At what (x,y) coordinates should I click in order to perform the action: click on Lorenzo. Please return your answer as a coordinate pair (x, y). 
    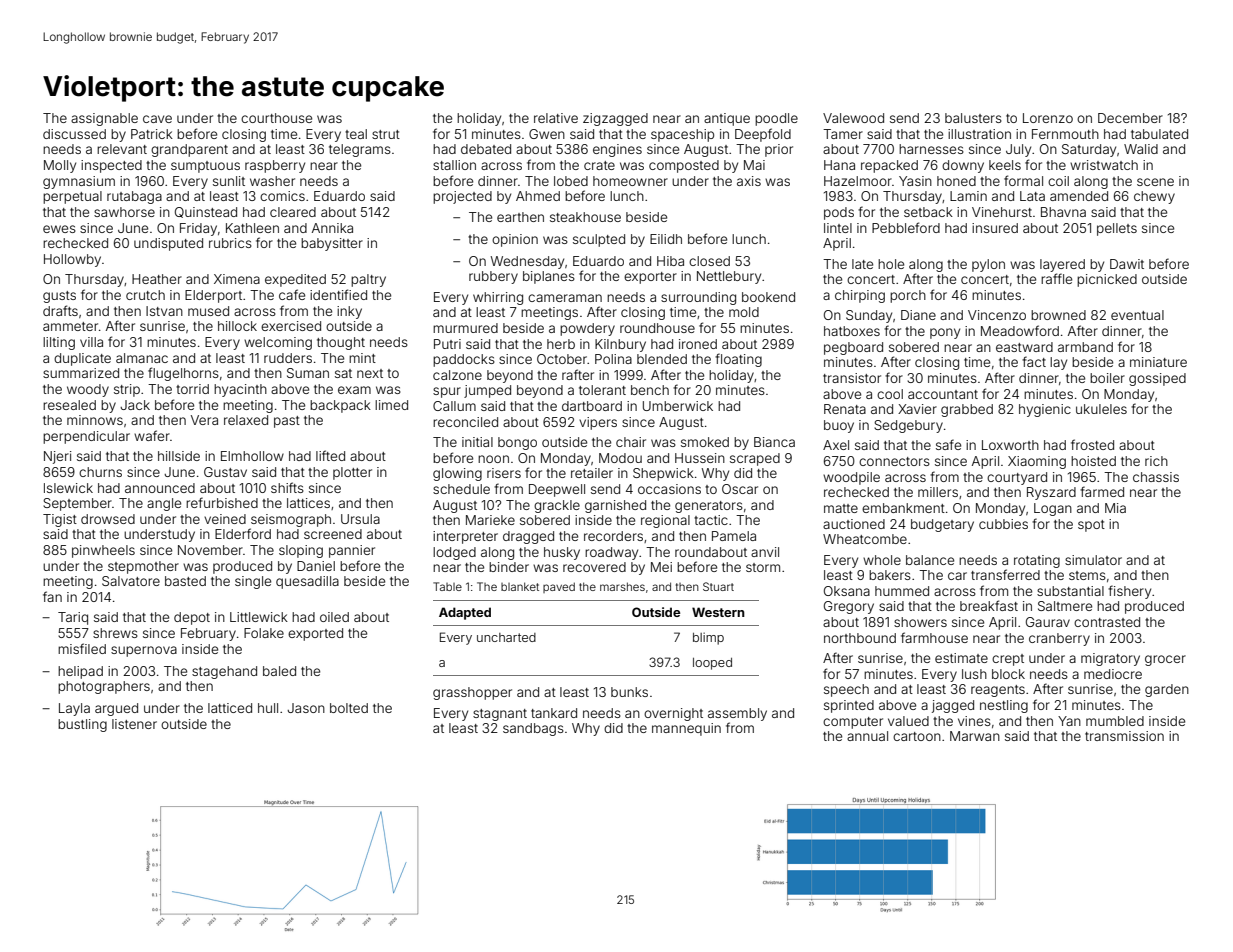
    Looking at the image, I should click on (1048, 118).
